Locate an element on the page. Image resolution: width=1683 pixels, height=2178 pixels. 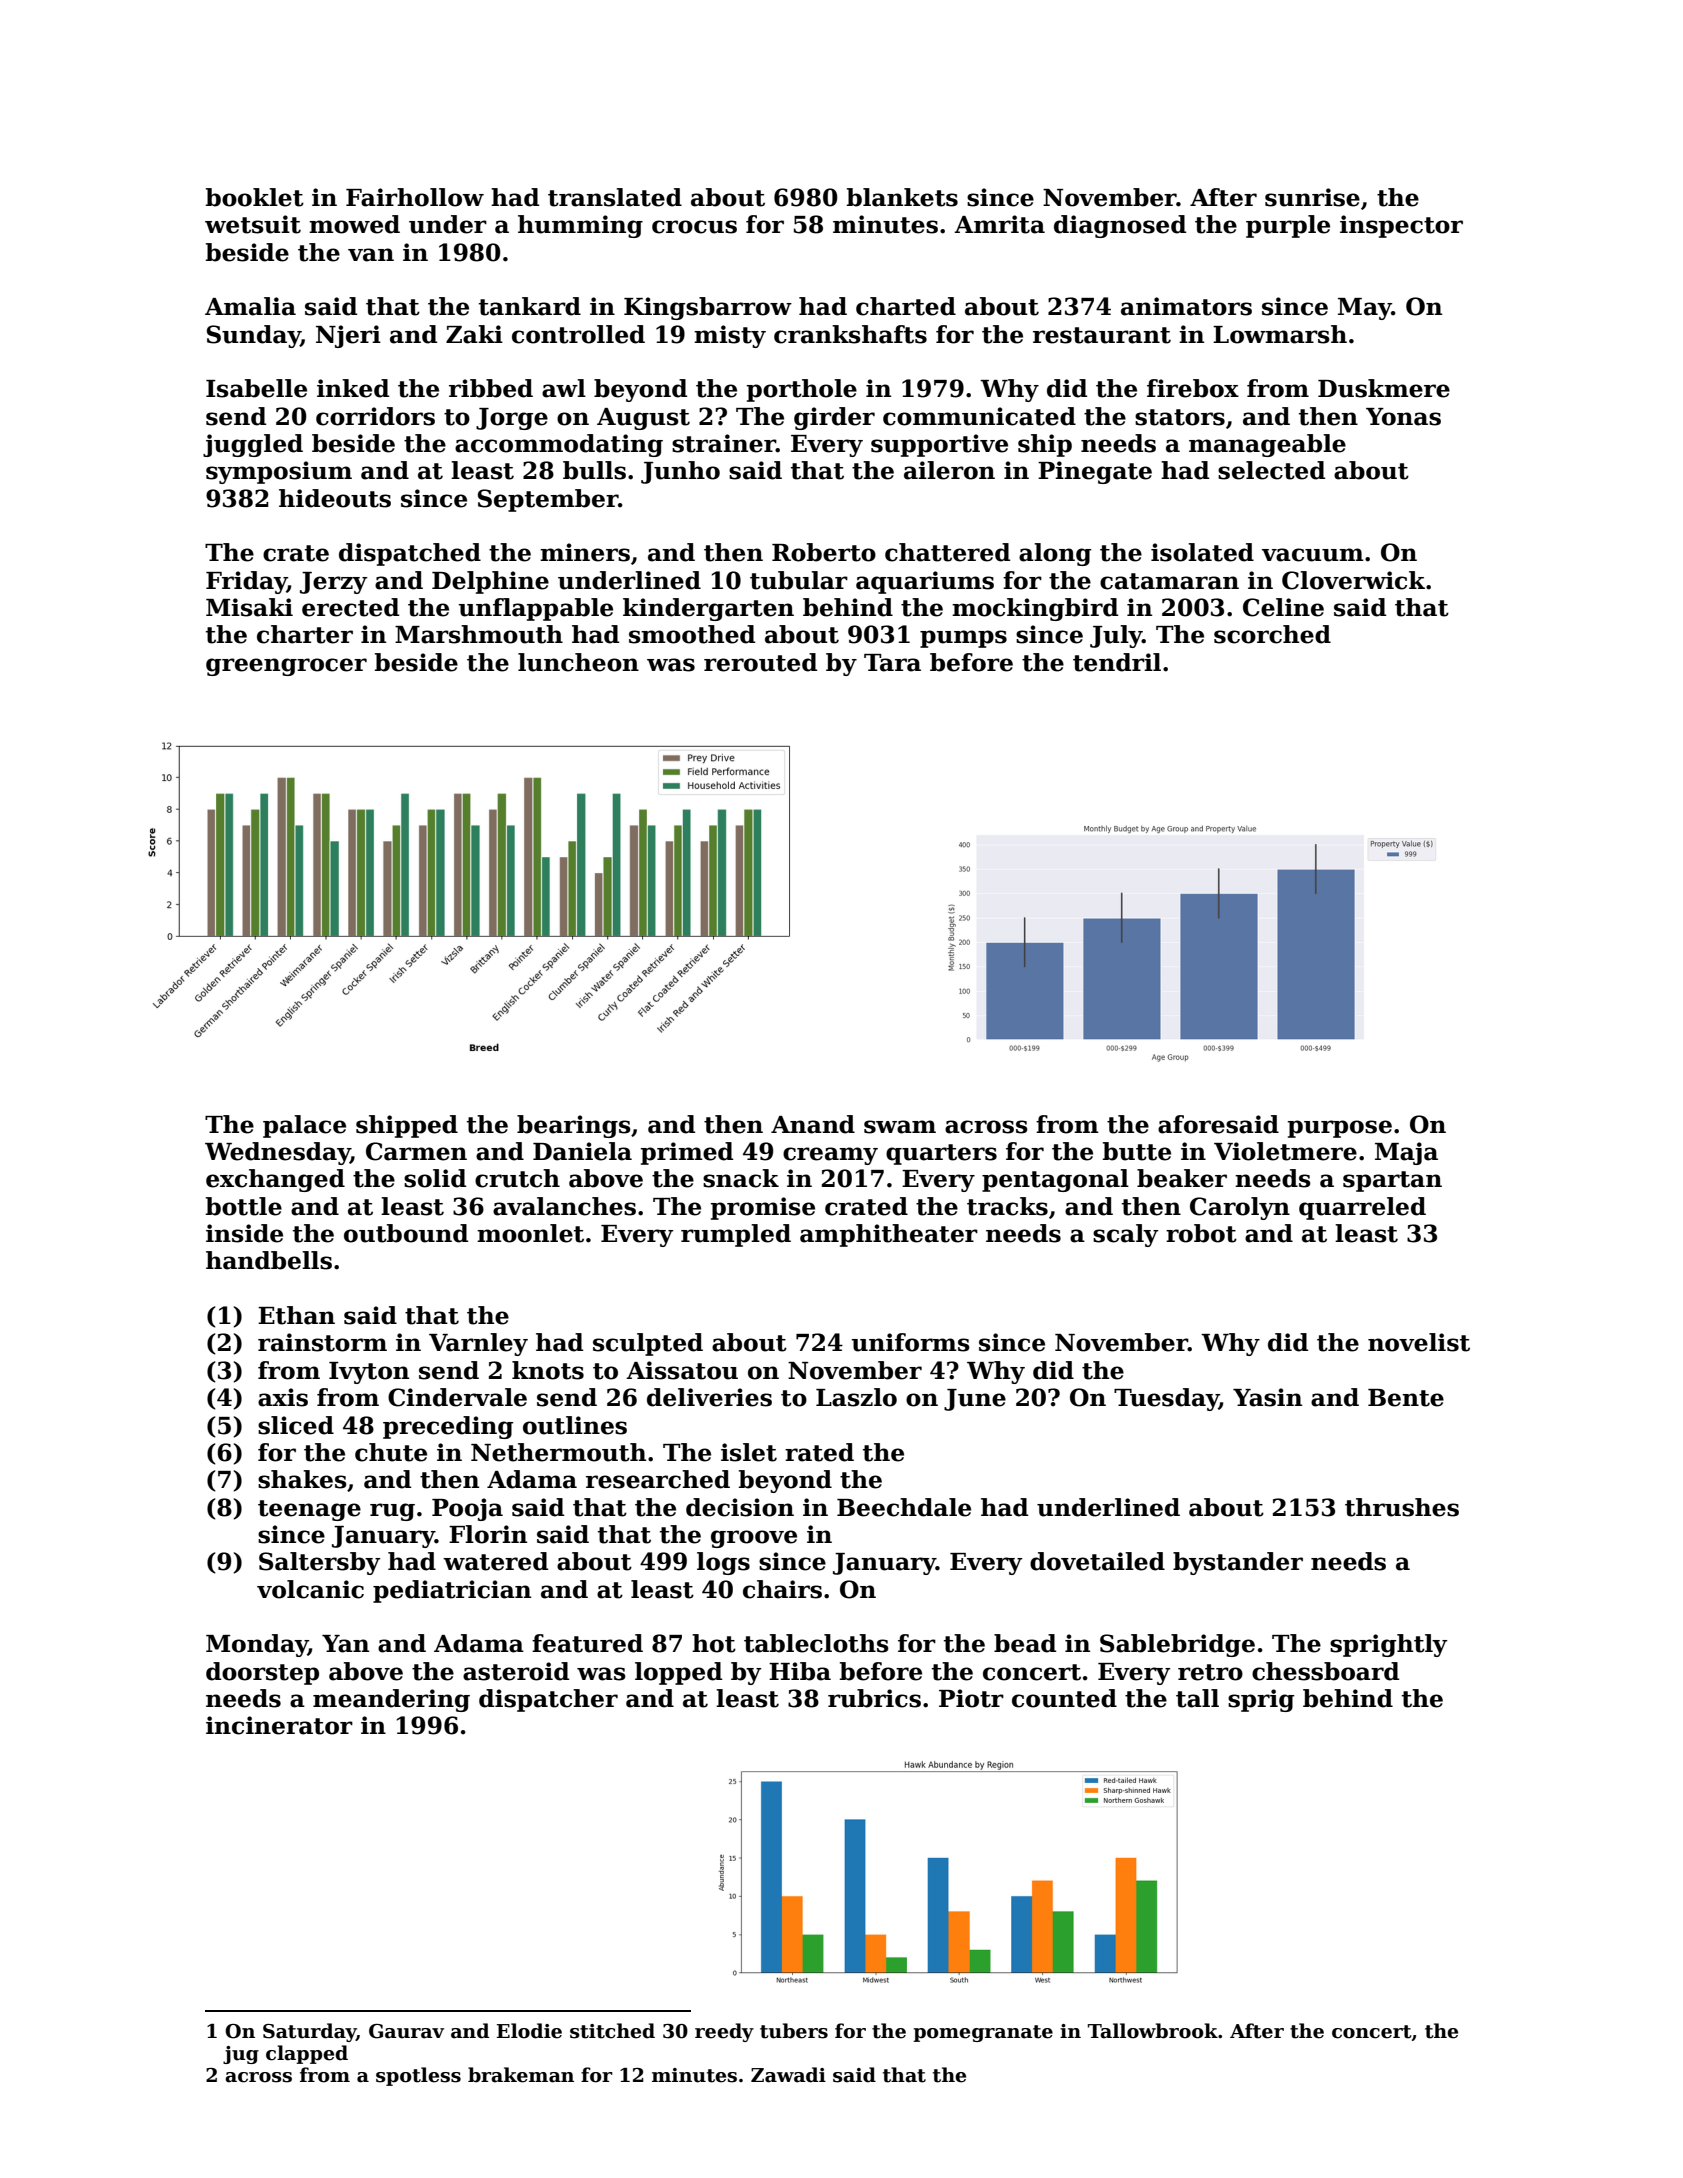
Pinegate is located at coordinates (1095, 472).
